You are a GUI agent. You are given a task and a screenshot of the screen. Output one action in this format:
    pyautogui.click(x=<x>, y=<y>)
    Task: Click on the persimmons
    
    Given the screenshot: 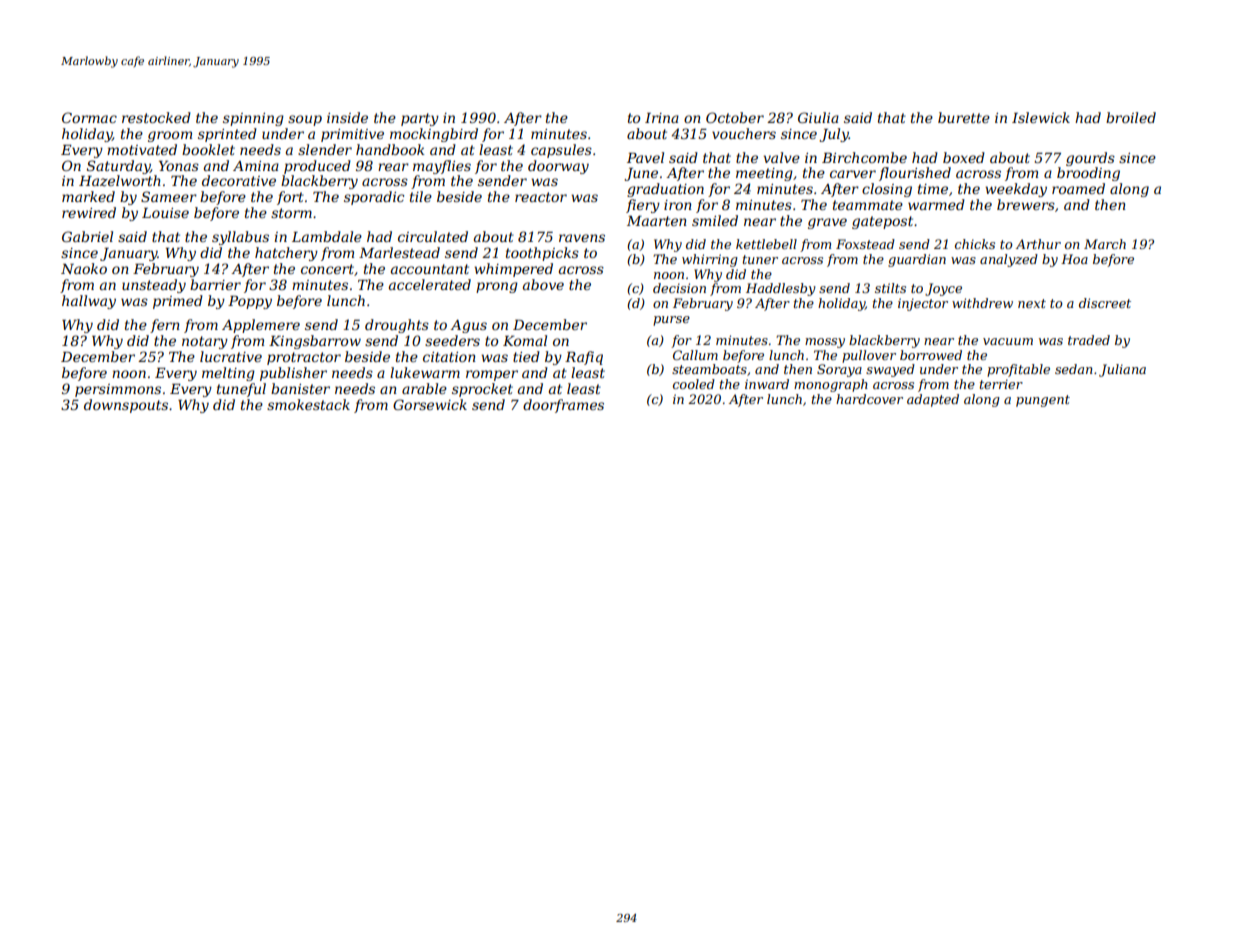 What is the action you would take?
    pyautogui.click(x=118, y=390)
